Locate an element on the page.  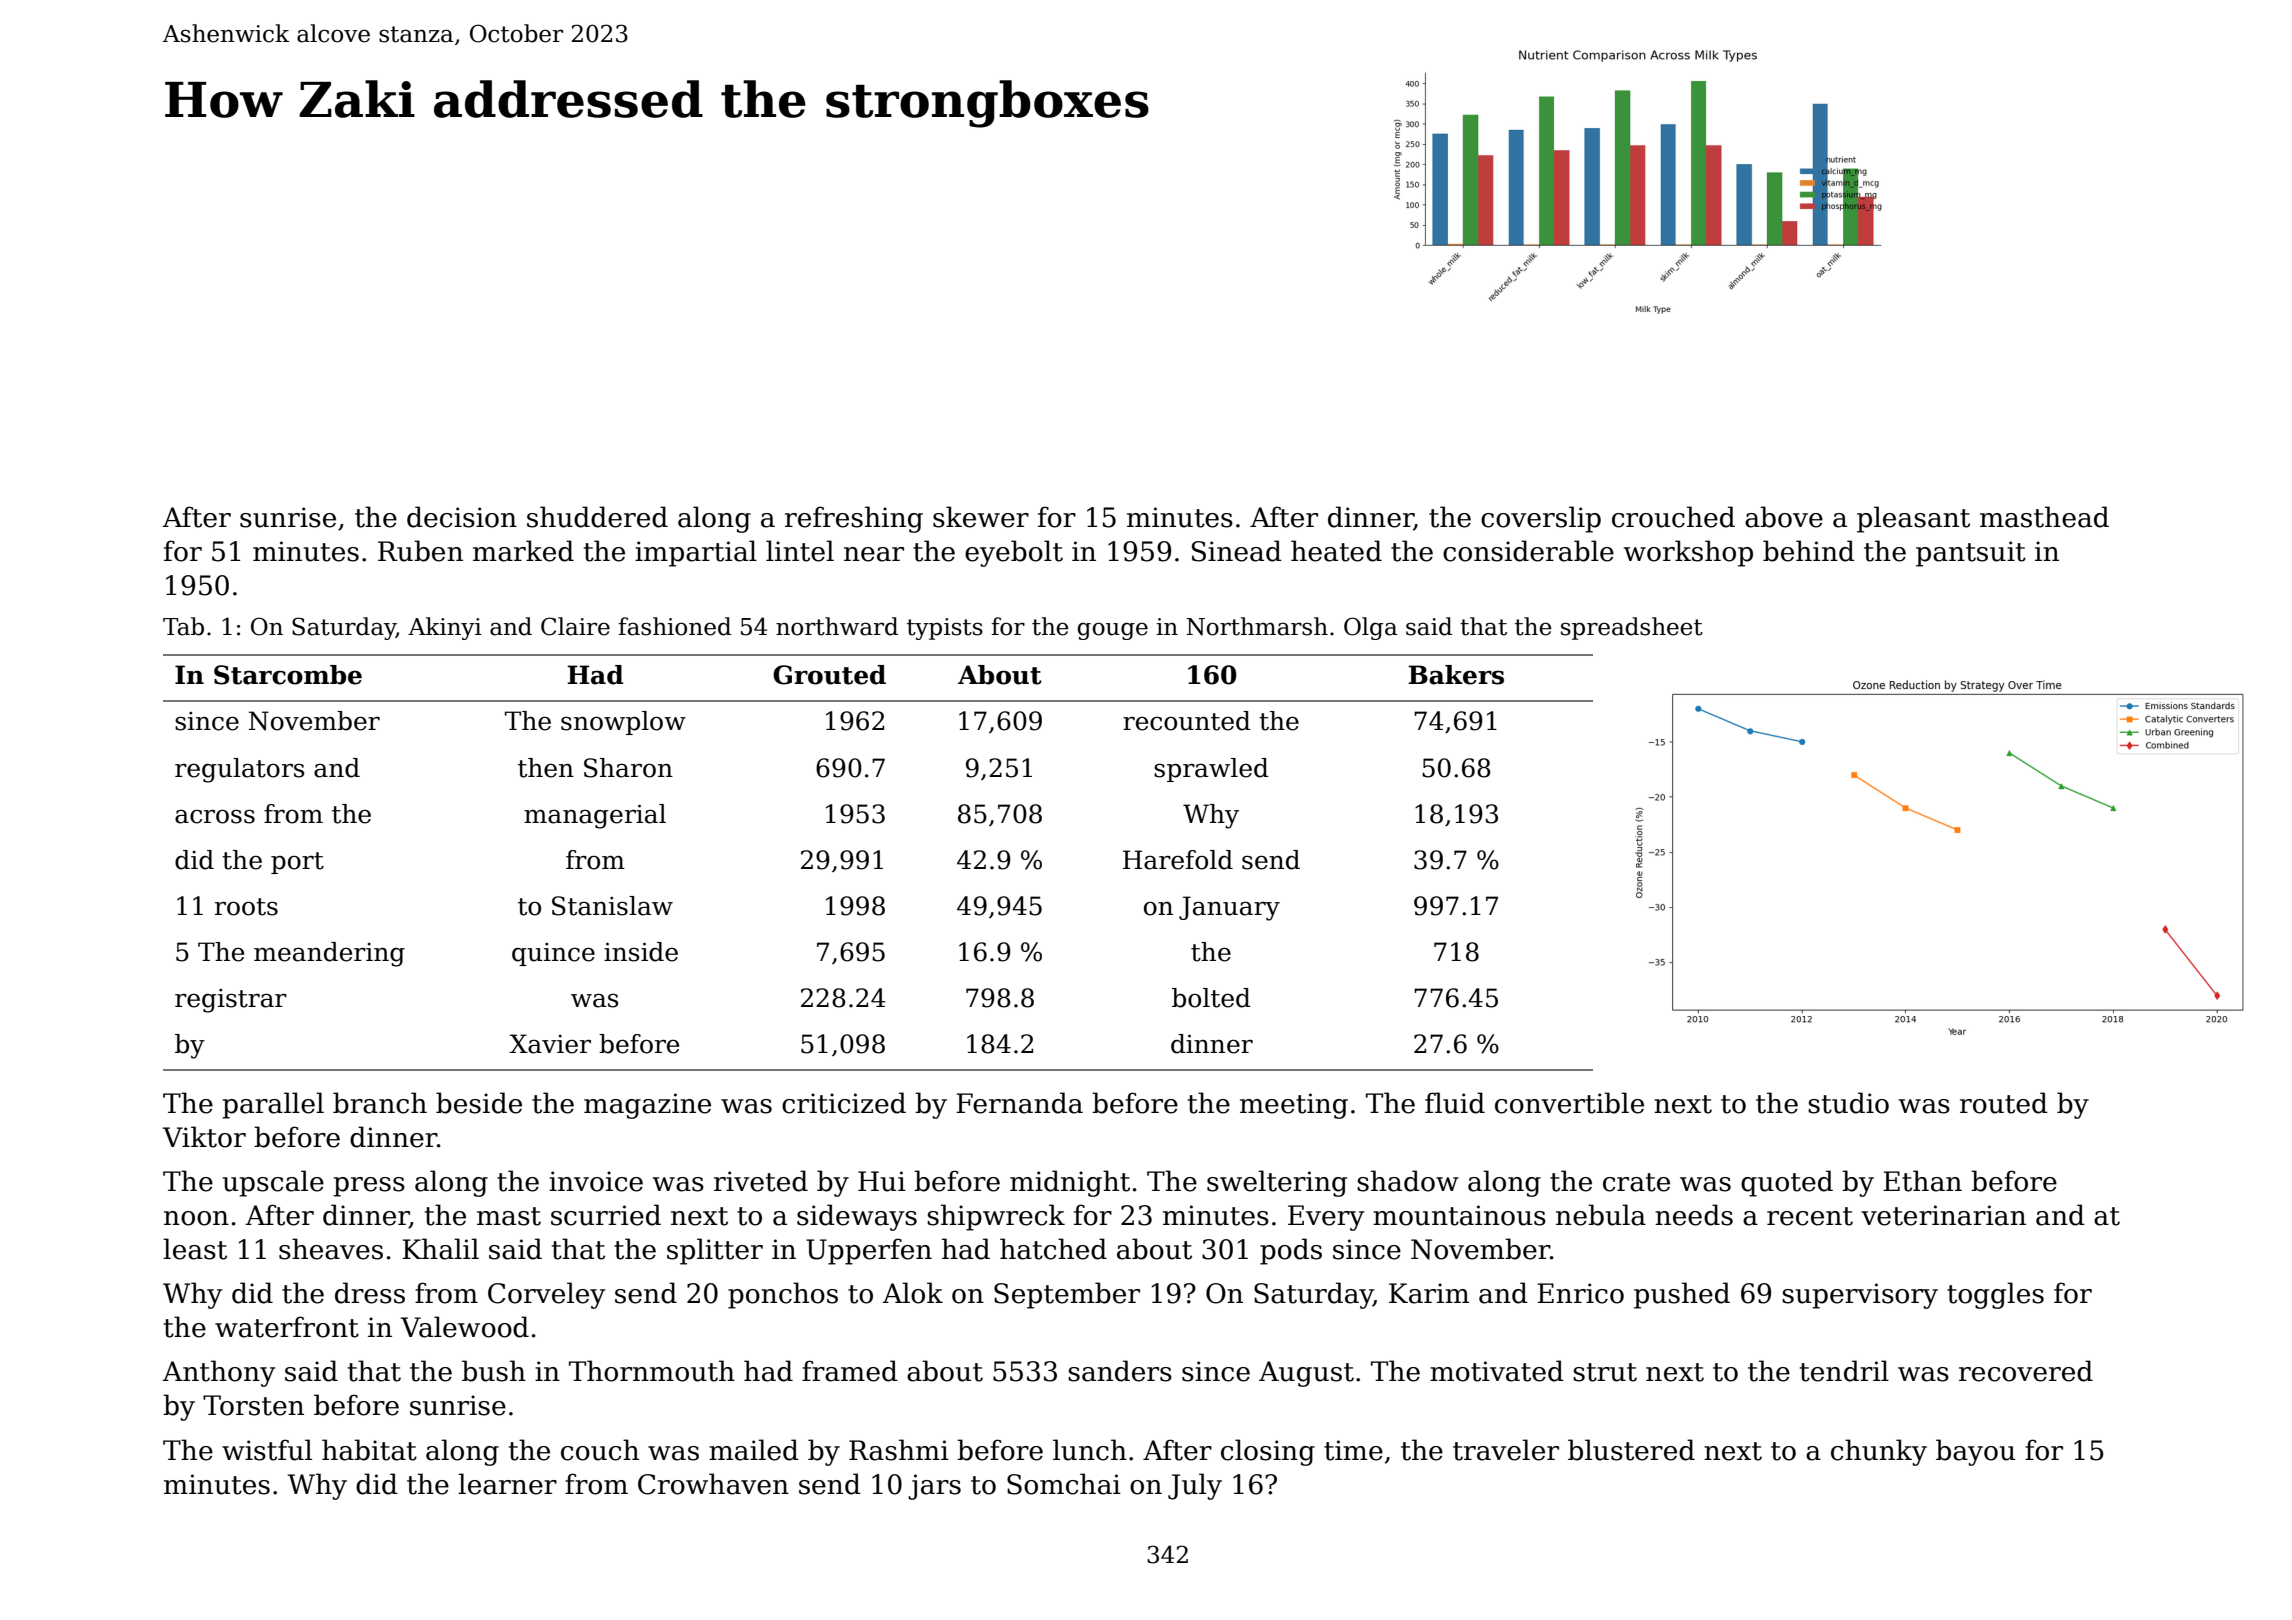
gouge is located at coordinates (1112, 631).
